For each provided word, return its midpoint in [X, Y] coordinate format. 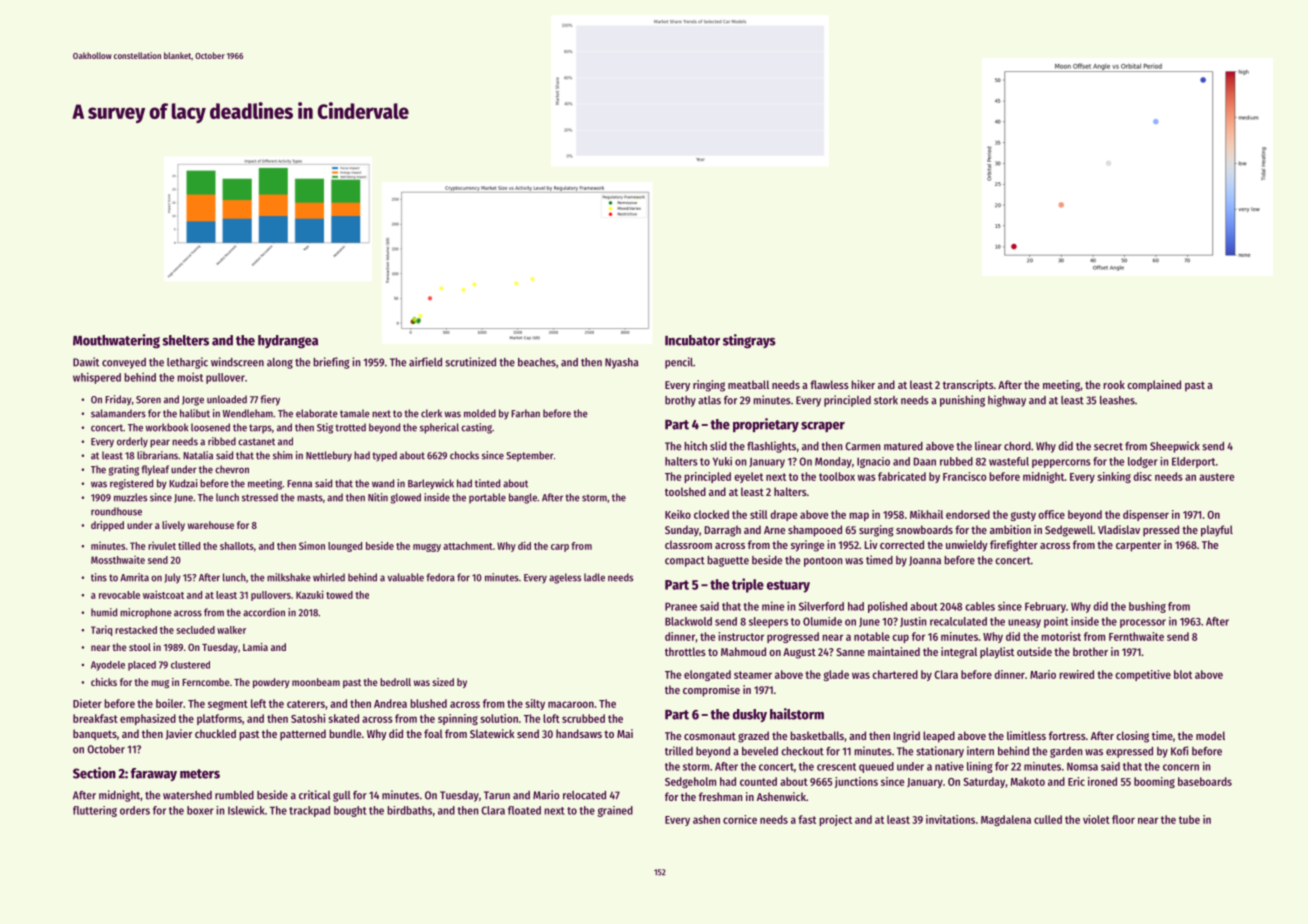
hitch [695, 446]
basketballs [817, 735]
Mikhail [926, 514]
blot [1183, 674]
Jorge [193, 401]
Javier [179, 734]
